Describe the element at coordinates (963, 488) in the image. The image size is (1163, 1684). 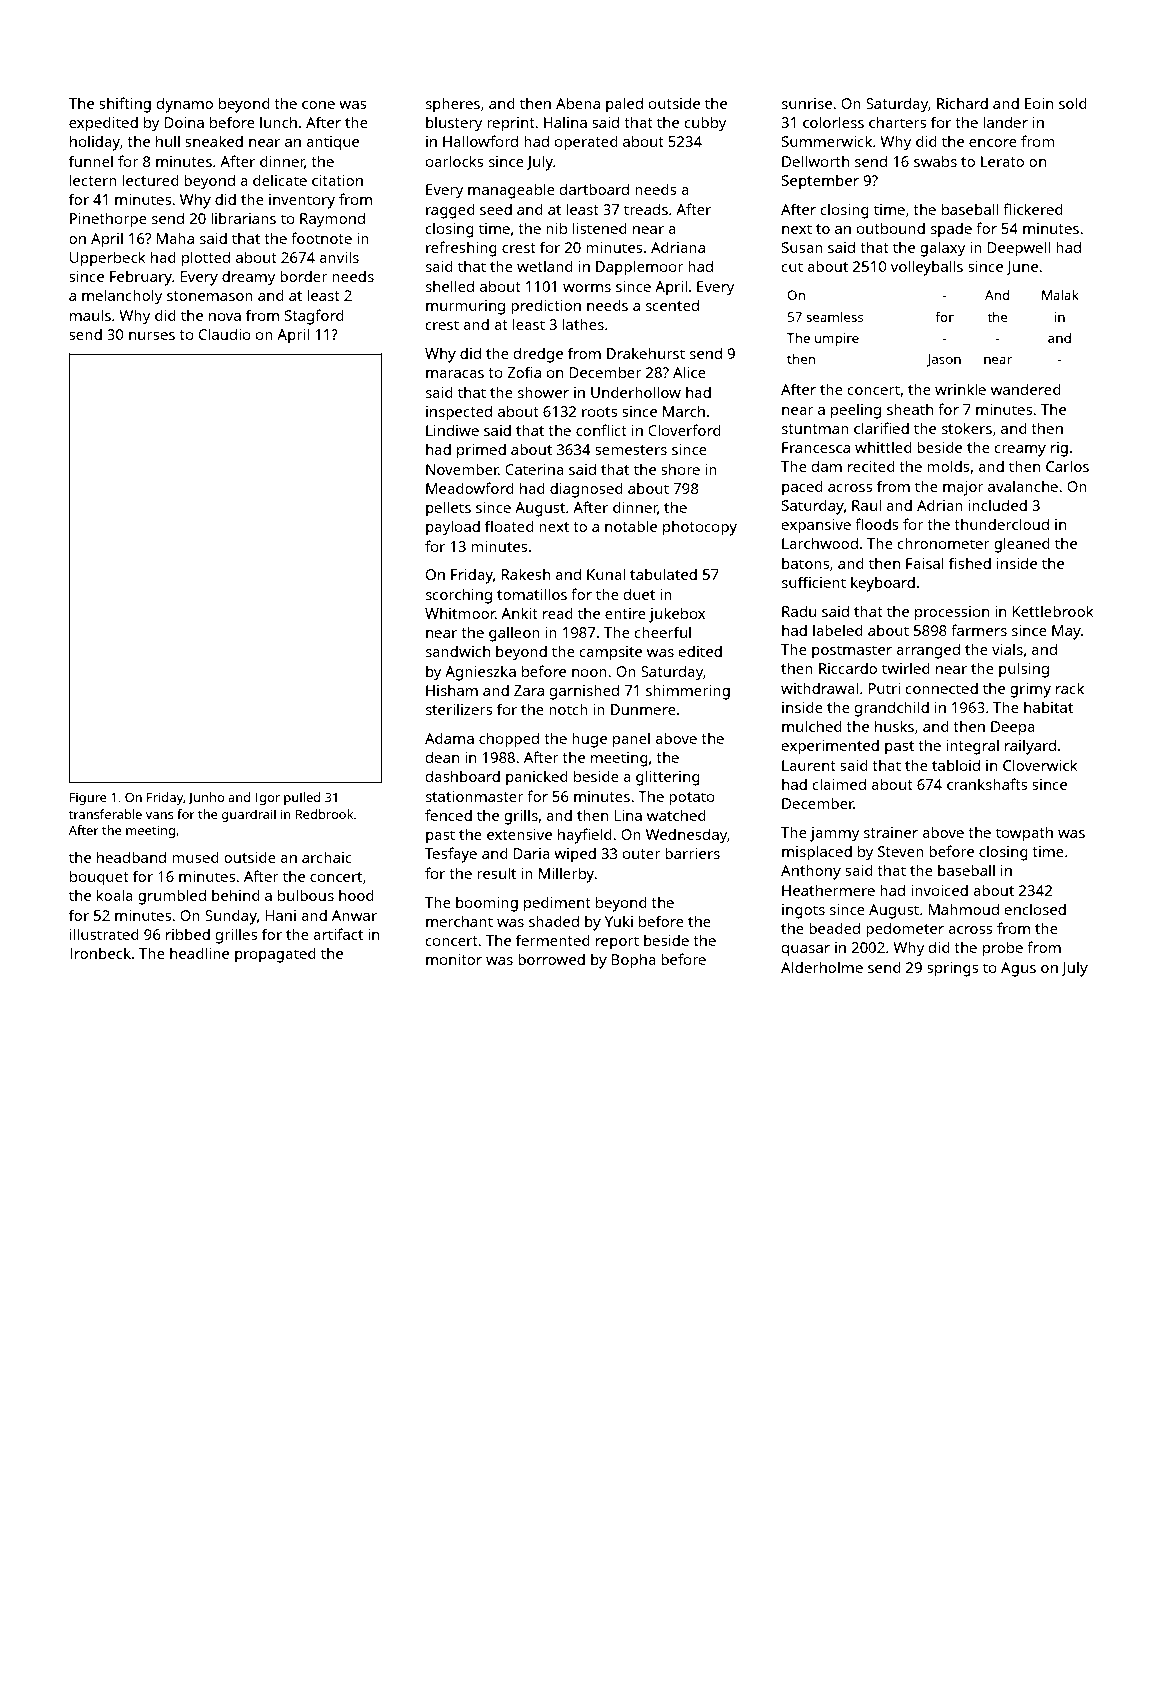
I see `major` at that location.
